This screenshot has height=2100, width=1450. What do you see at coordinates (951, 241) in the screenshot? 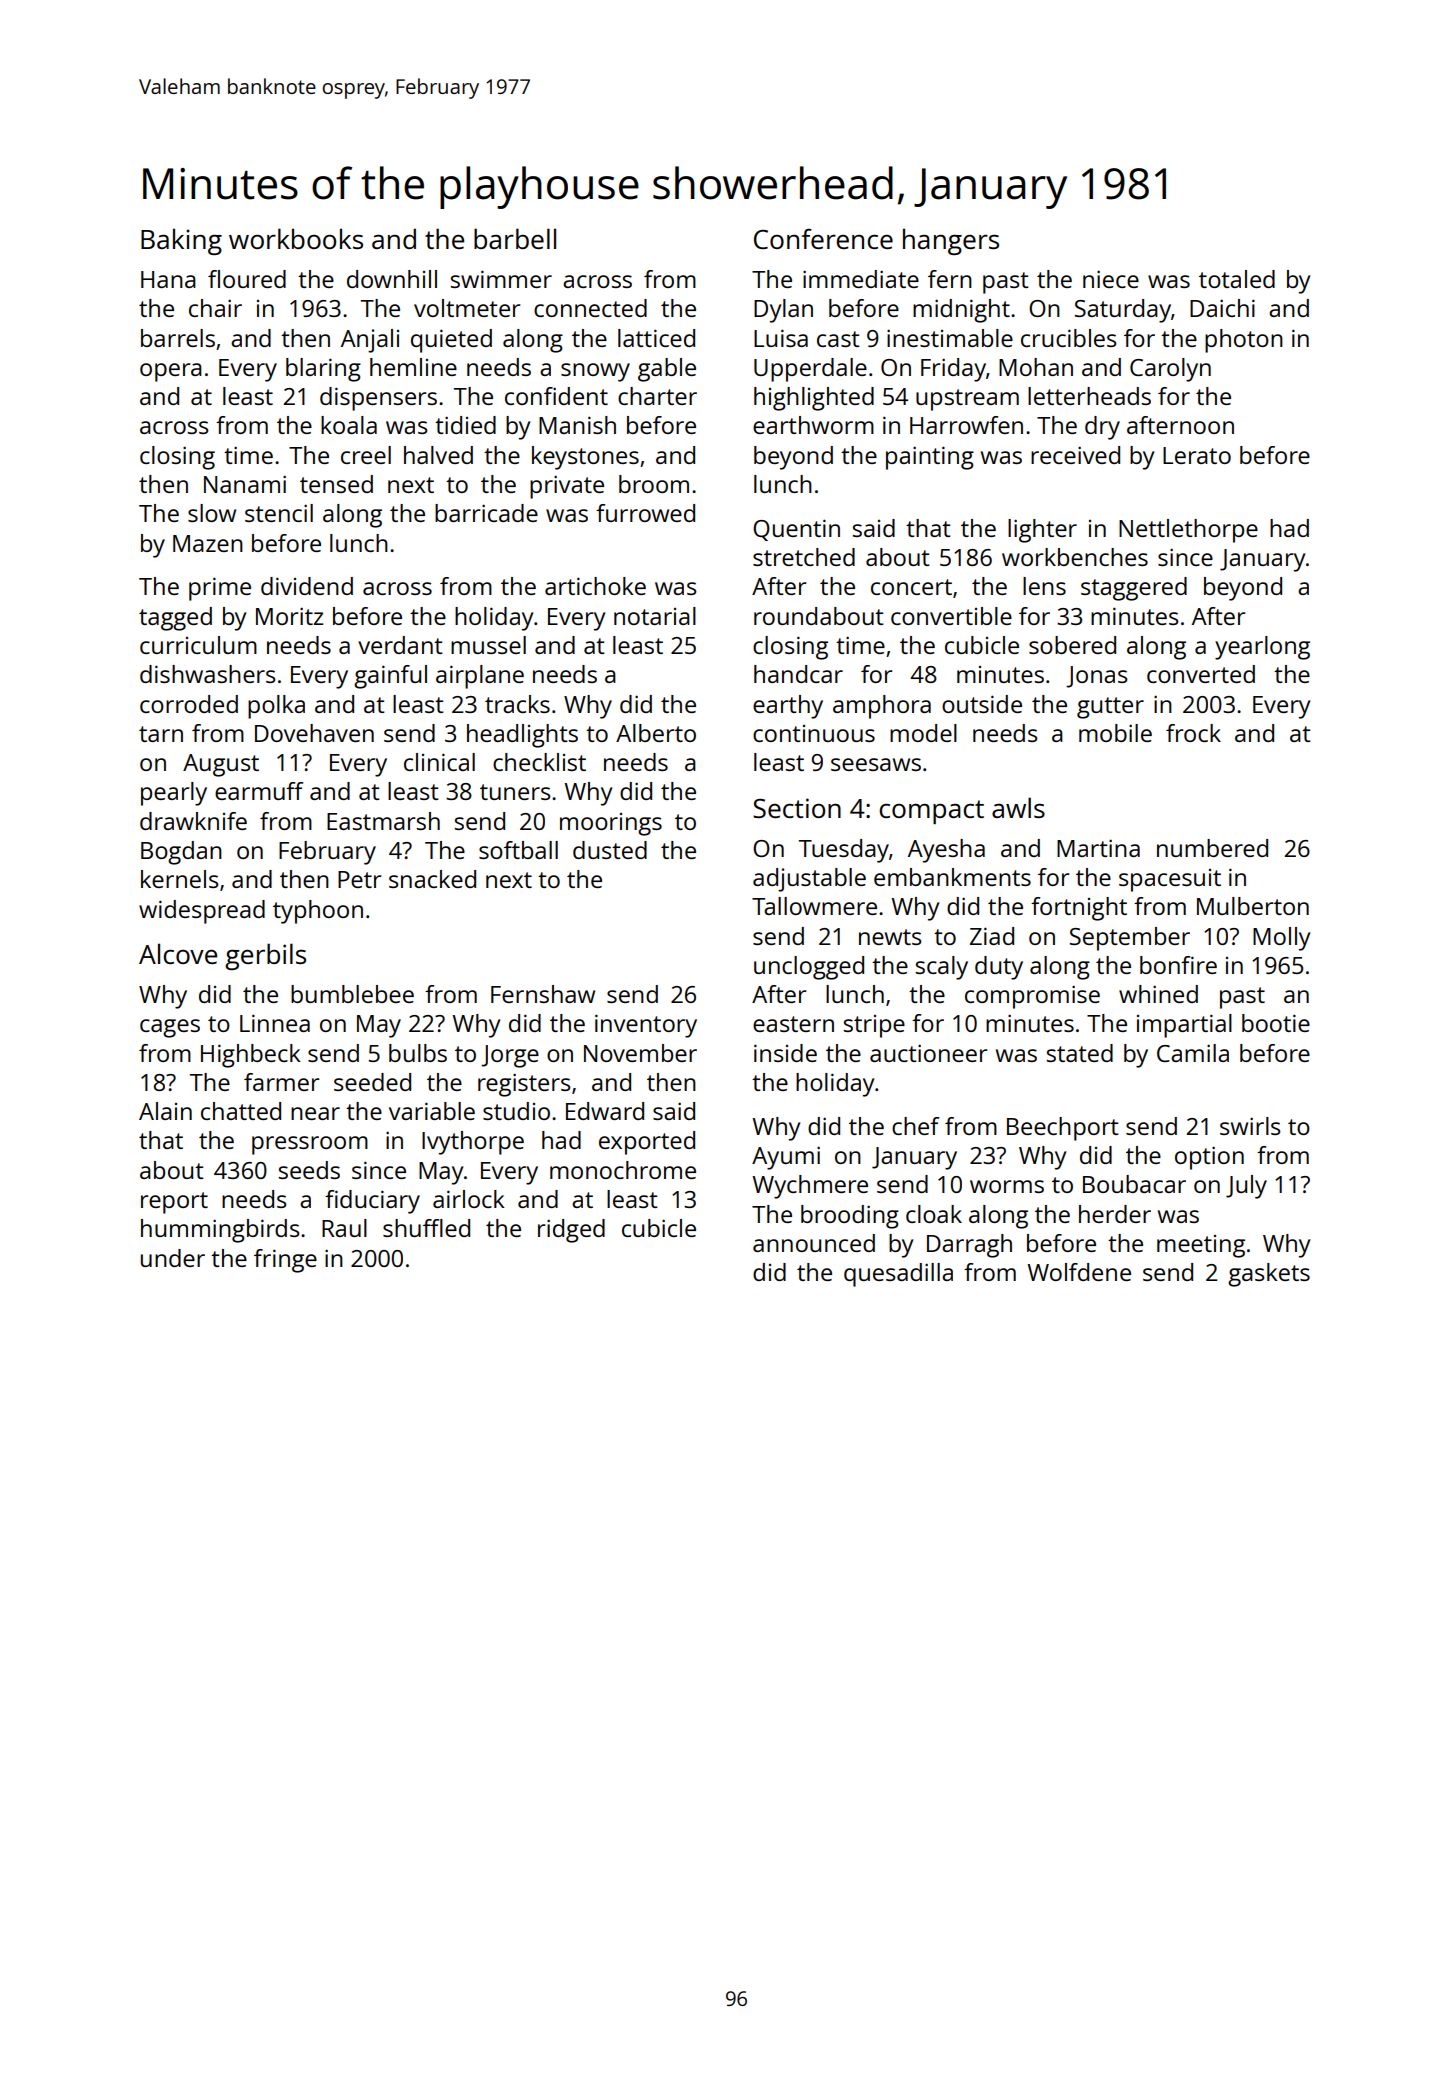
I see `hangers` at bounding box center [951, 241].
